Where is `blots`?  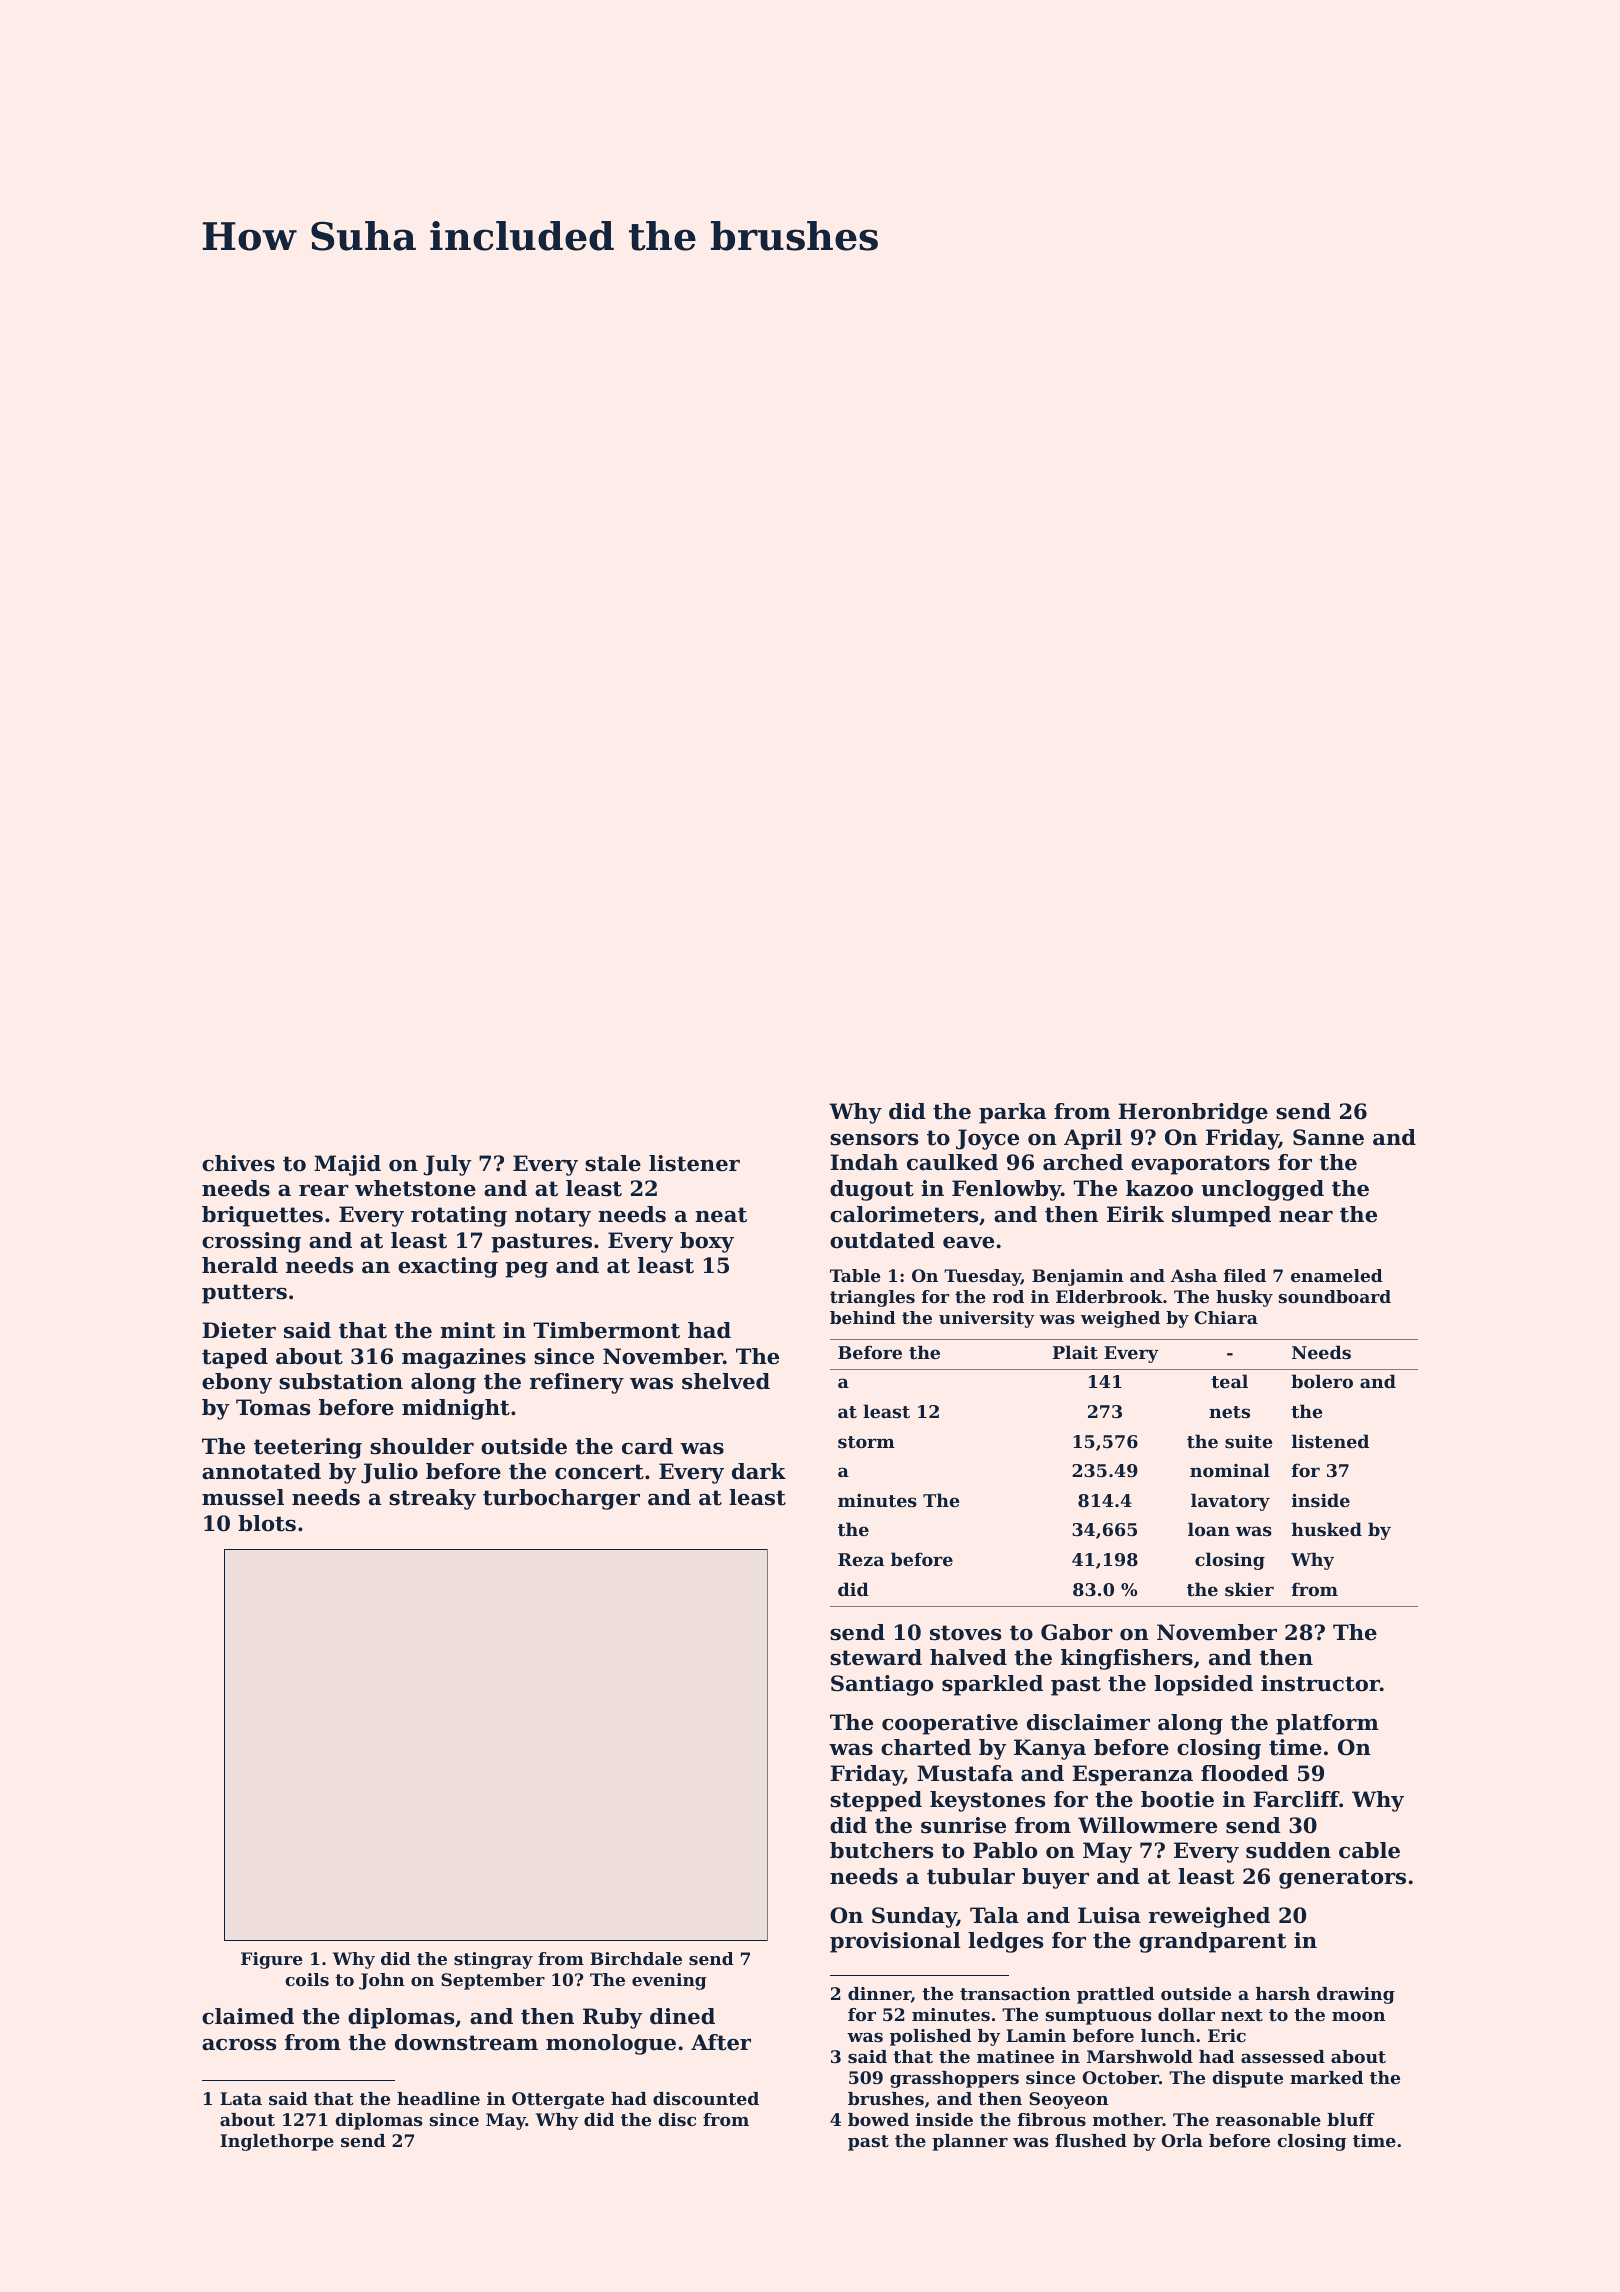
blots is located at coordinates (267, 1523).
